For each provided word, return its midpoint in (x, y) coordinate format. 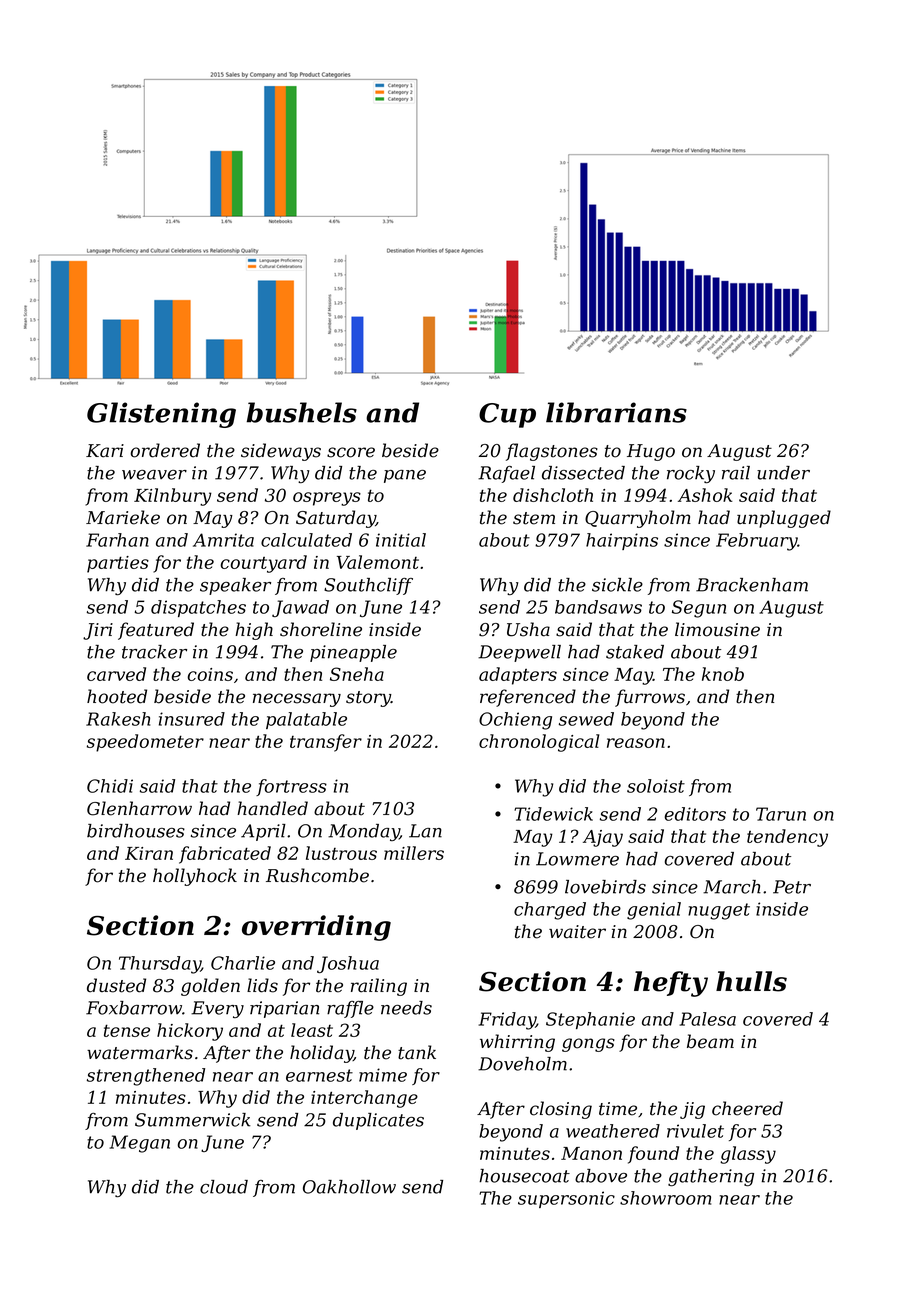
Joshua (348, 964)
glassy (748, 1155)
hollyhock (195, 877)
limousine (717, 629)
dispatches (198, 608)
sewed (586, 719)
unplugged (784, 519)
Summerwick (192, 1120)
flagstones (552, 452)
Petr (792, 887)
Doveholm (522, 1064)
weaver (154, 475)
